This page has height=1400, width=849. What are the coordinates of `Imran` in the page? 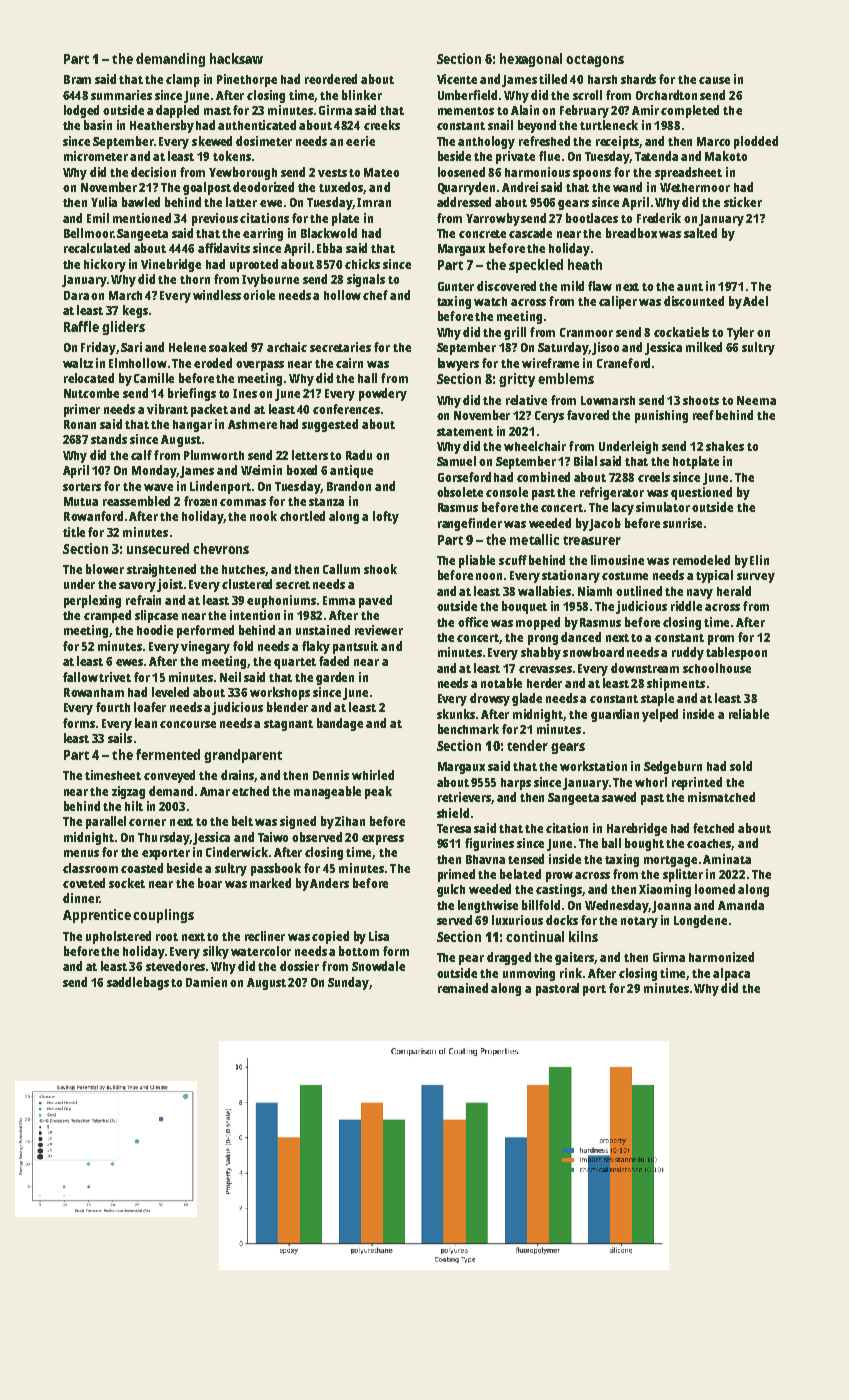 It's located at (374, 202).
